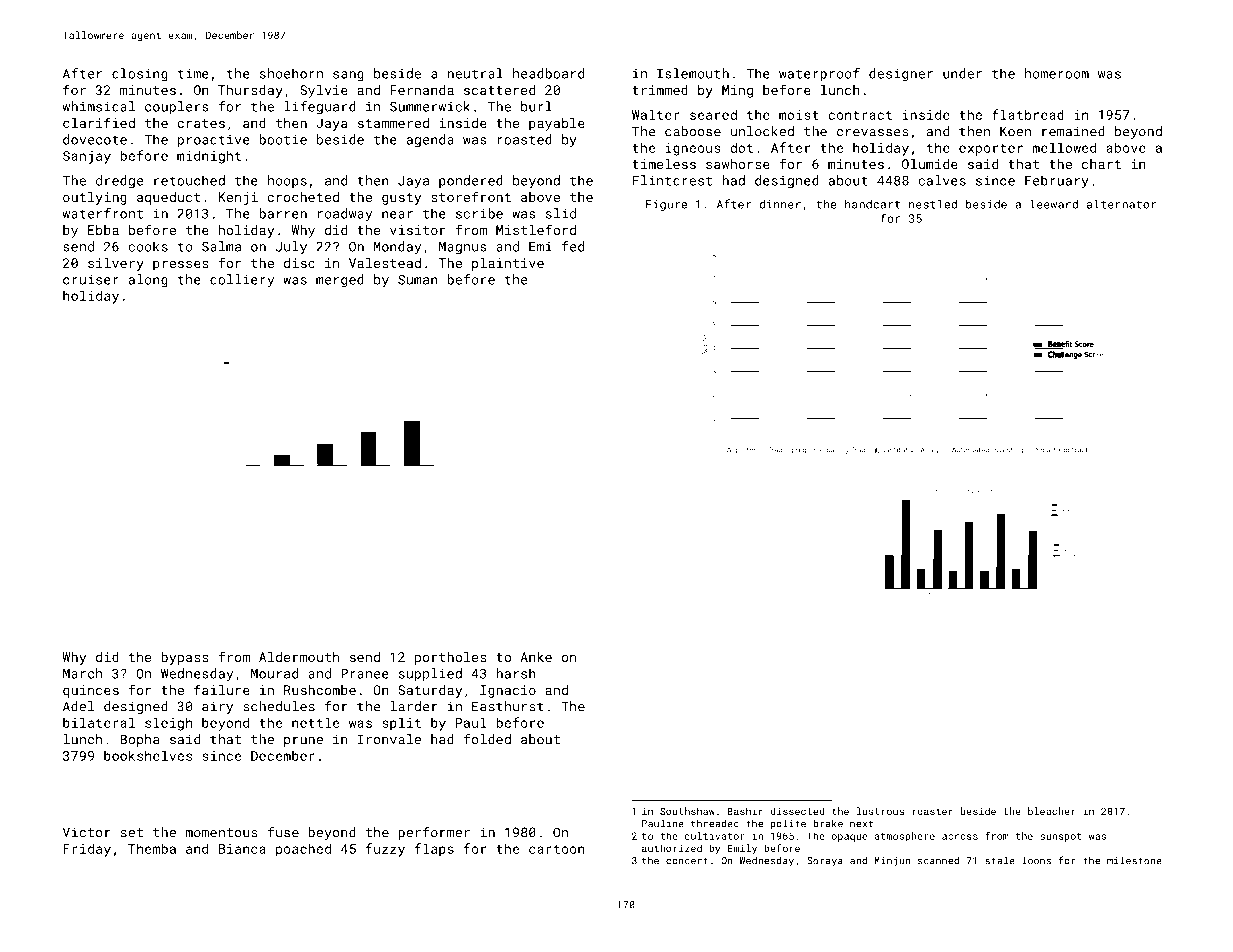  Describe the element at coordinates (201, 123) in the document. I see `crates` at that location.
